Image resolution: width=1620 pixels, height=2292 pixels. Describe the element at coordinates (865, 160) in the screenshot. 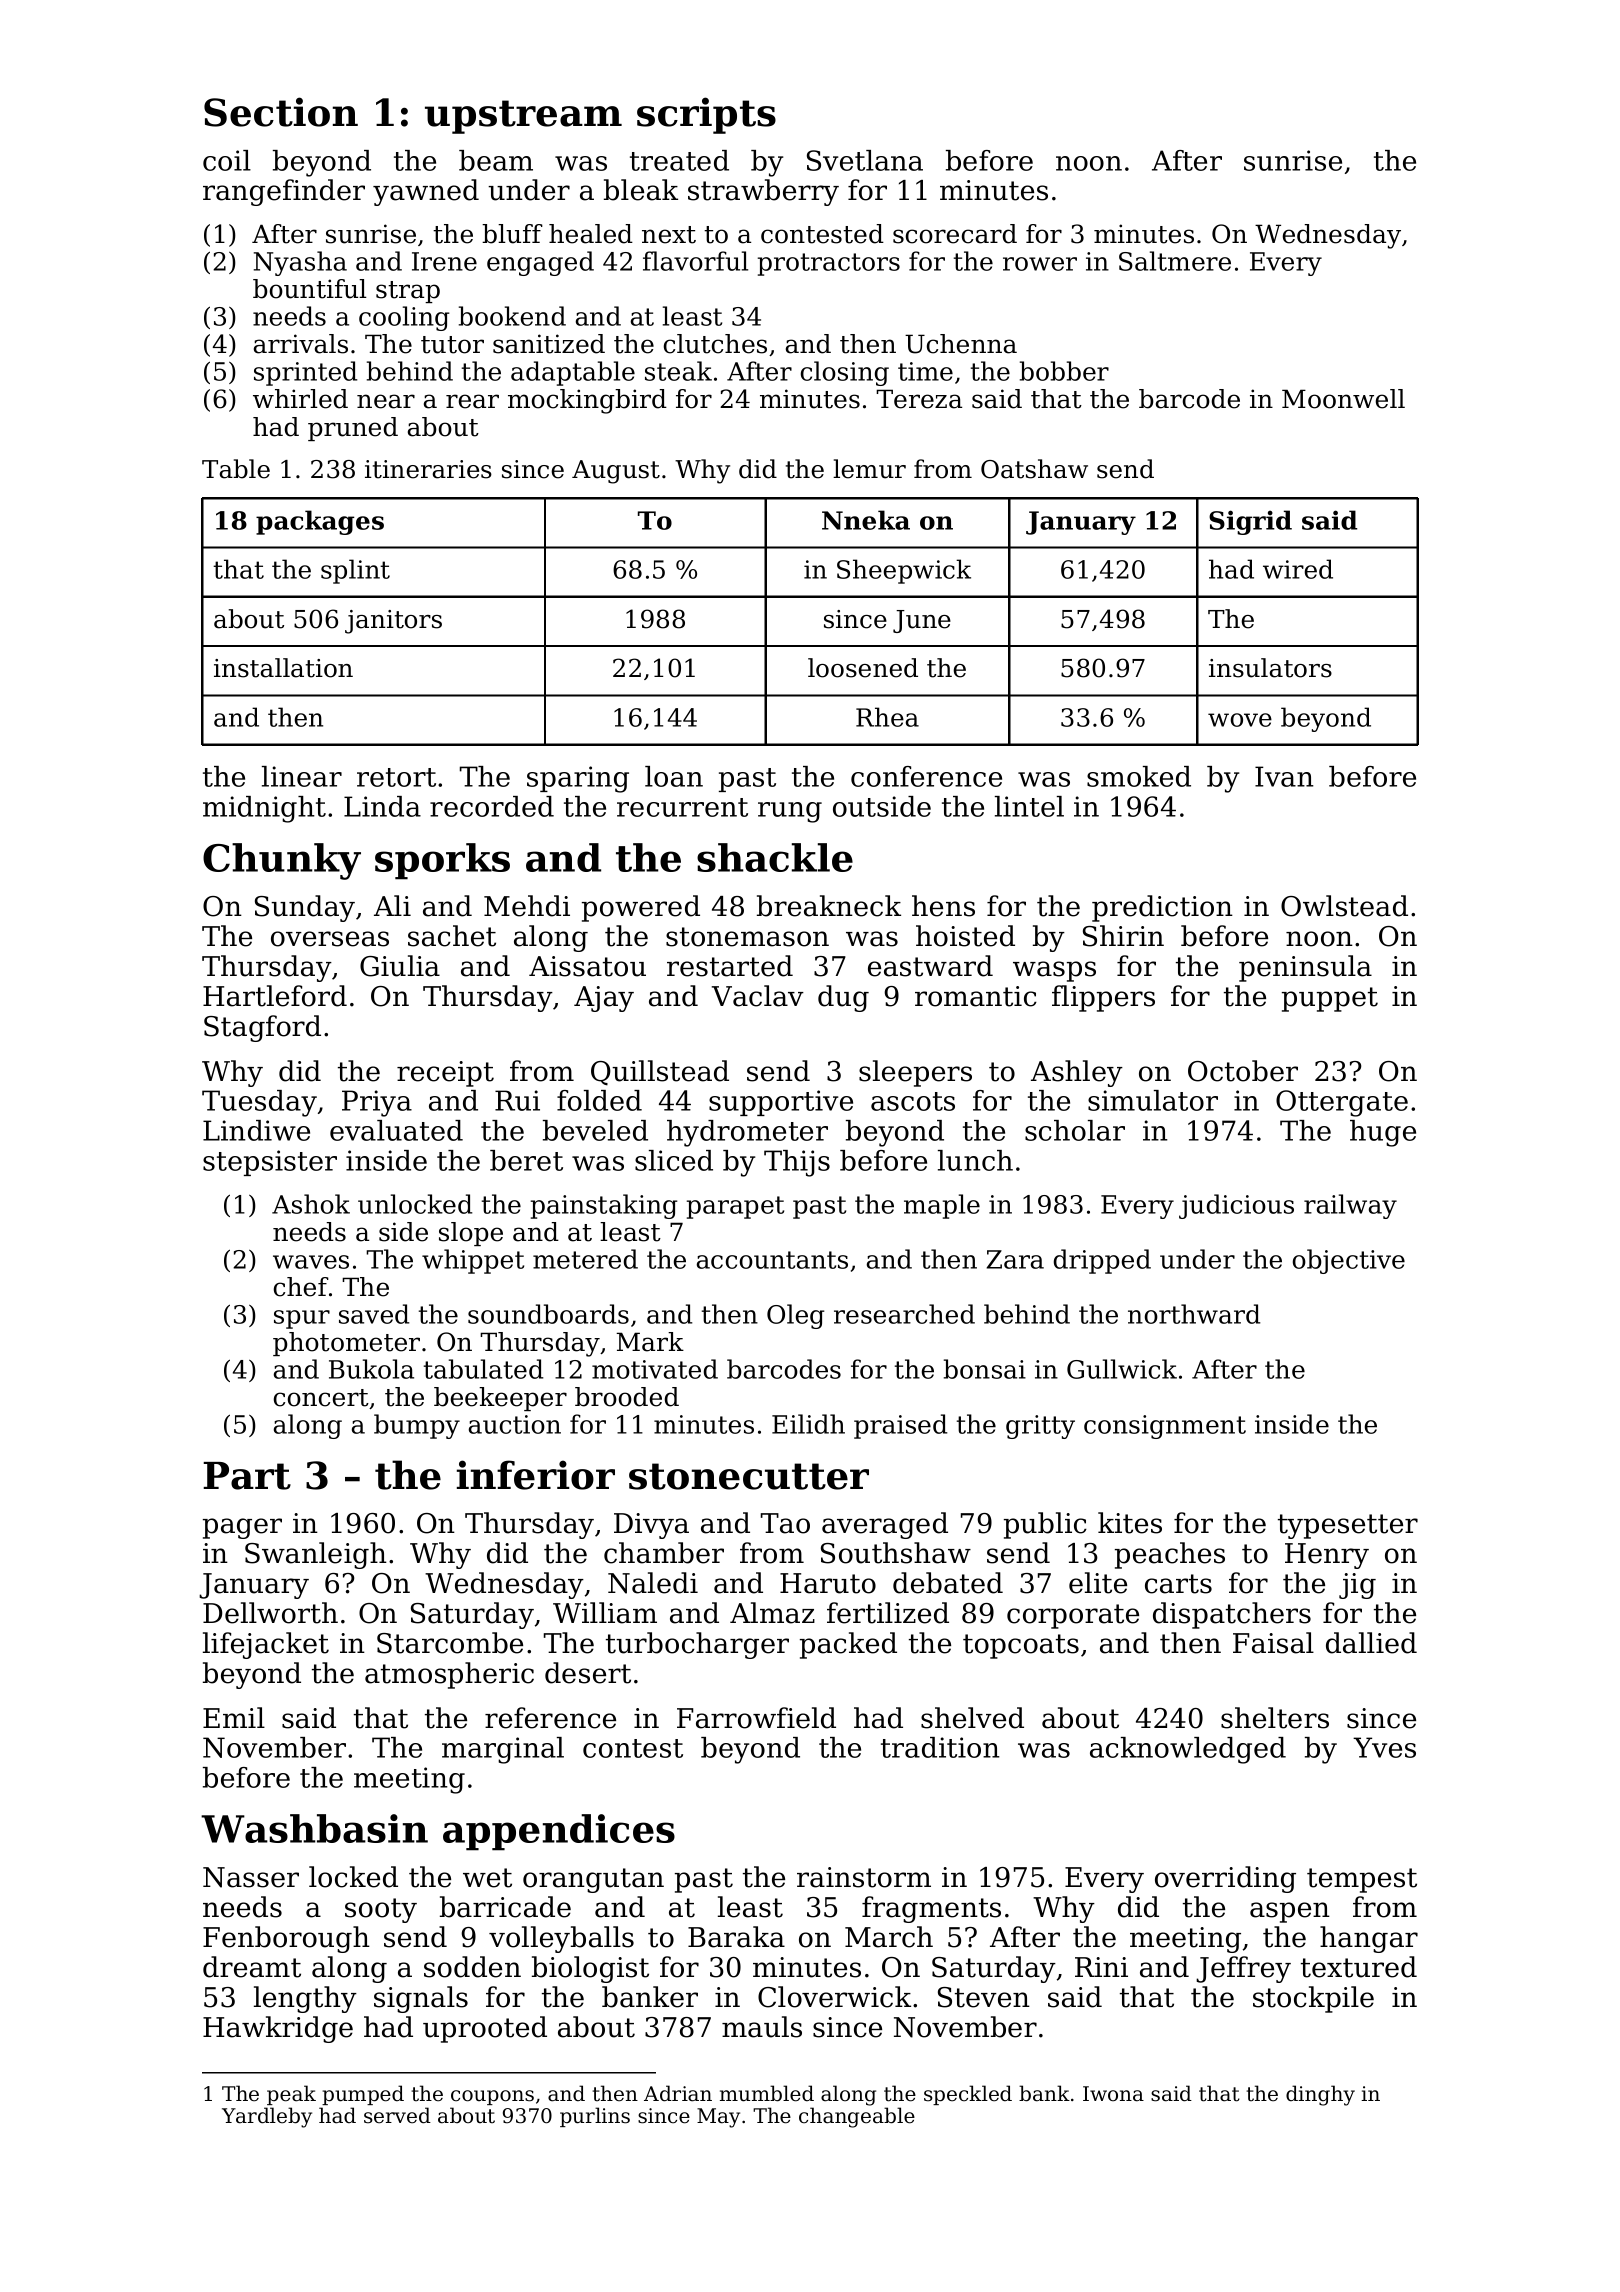

I see `Svetlana` at that location.
